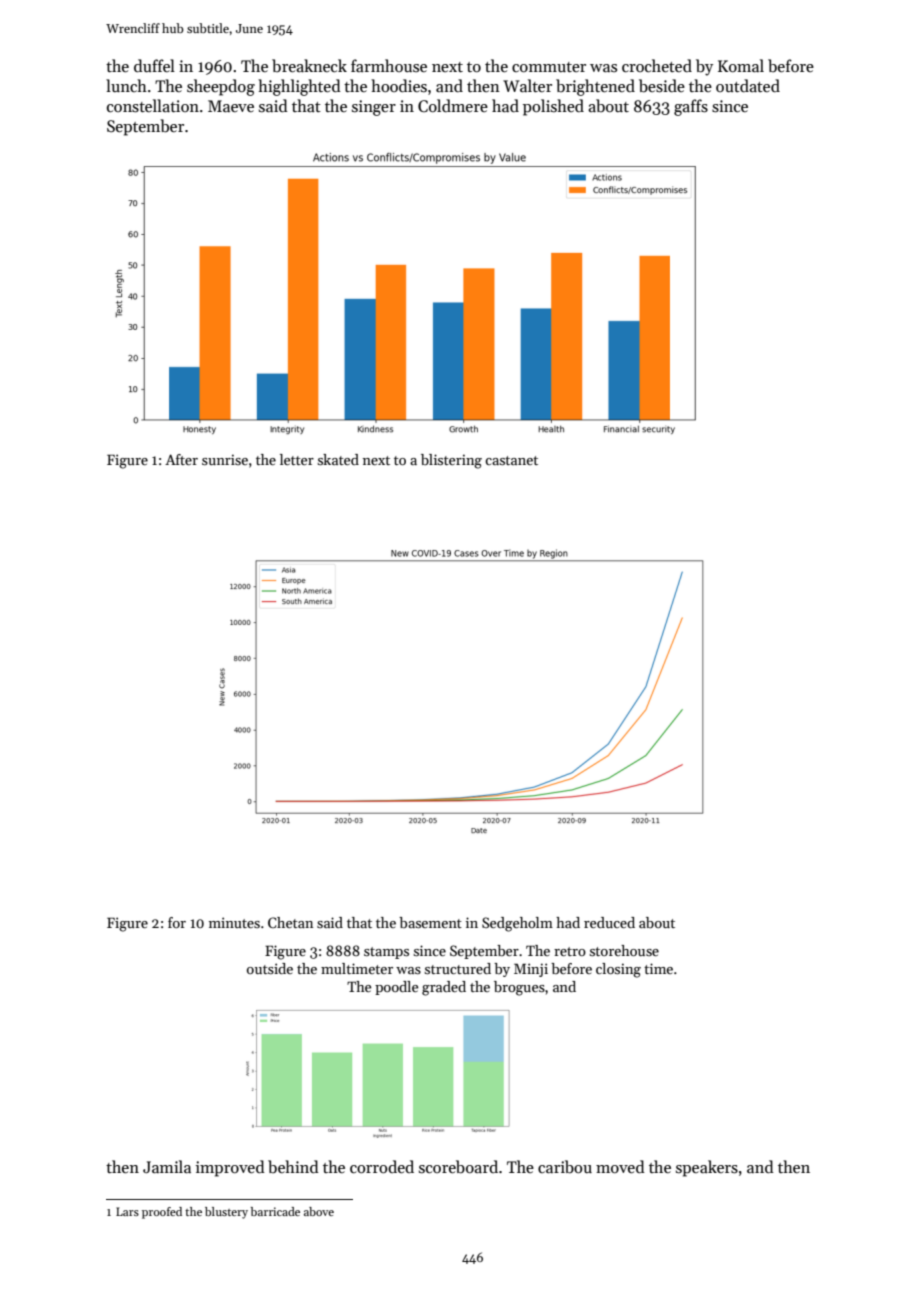 The image size is (924, 1308). Describe the element at coordinates (181, 459) in the screenshot. I see `After` at that location.
